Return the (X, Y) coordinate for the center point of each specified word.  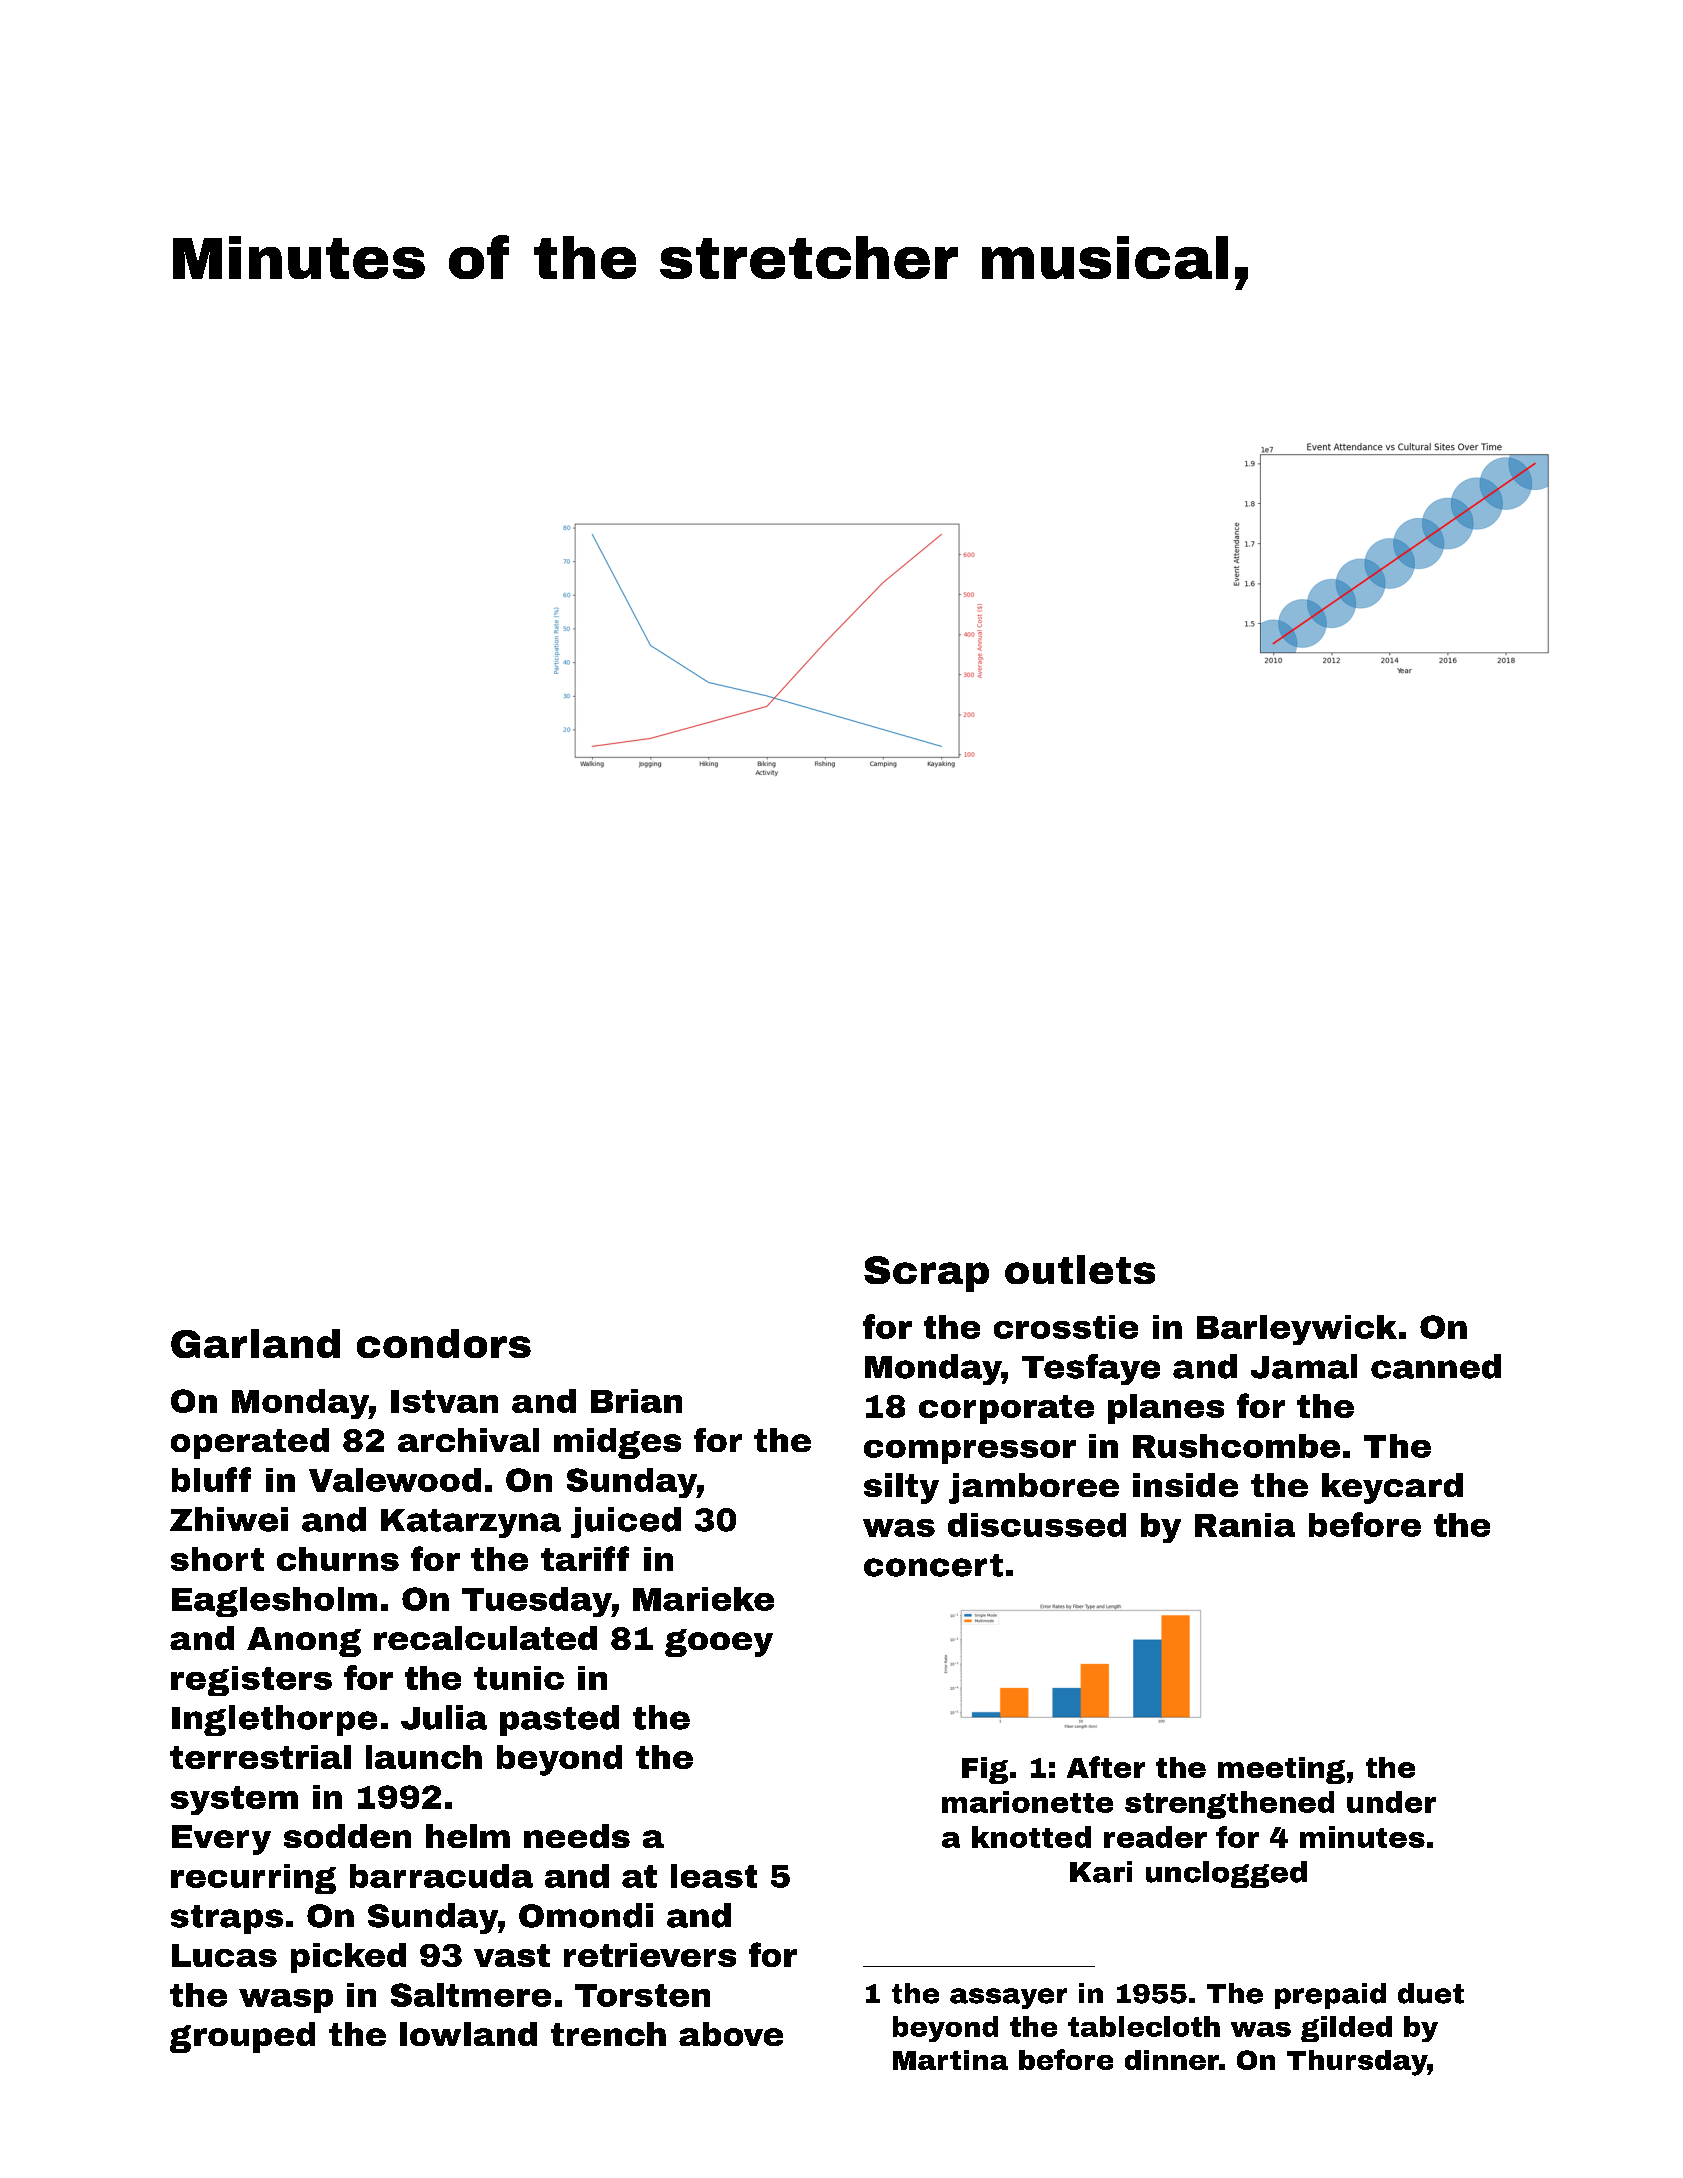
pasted (559, 1720)
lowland (468, 2034)
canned (1436, 1366)
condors (444, 1343)
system (234, 1800)
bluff (211, 1479)
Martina (950, 2060)
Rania (1245, 1525)
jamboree (1034, 1488)
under (1391, 1802)
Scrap (926, 1274)
